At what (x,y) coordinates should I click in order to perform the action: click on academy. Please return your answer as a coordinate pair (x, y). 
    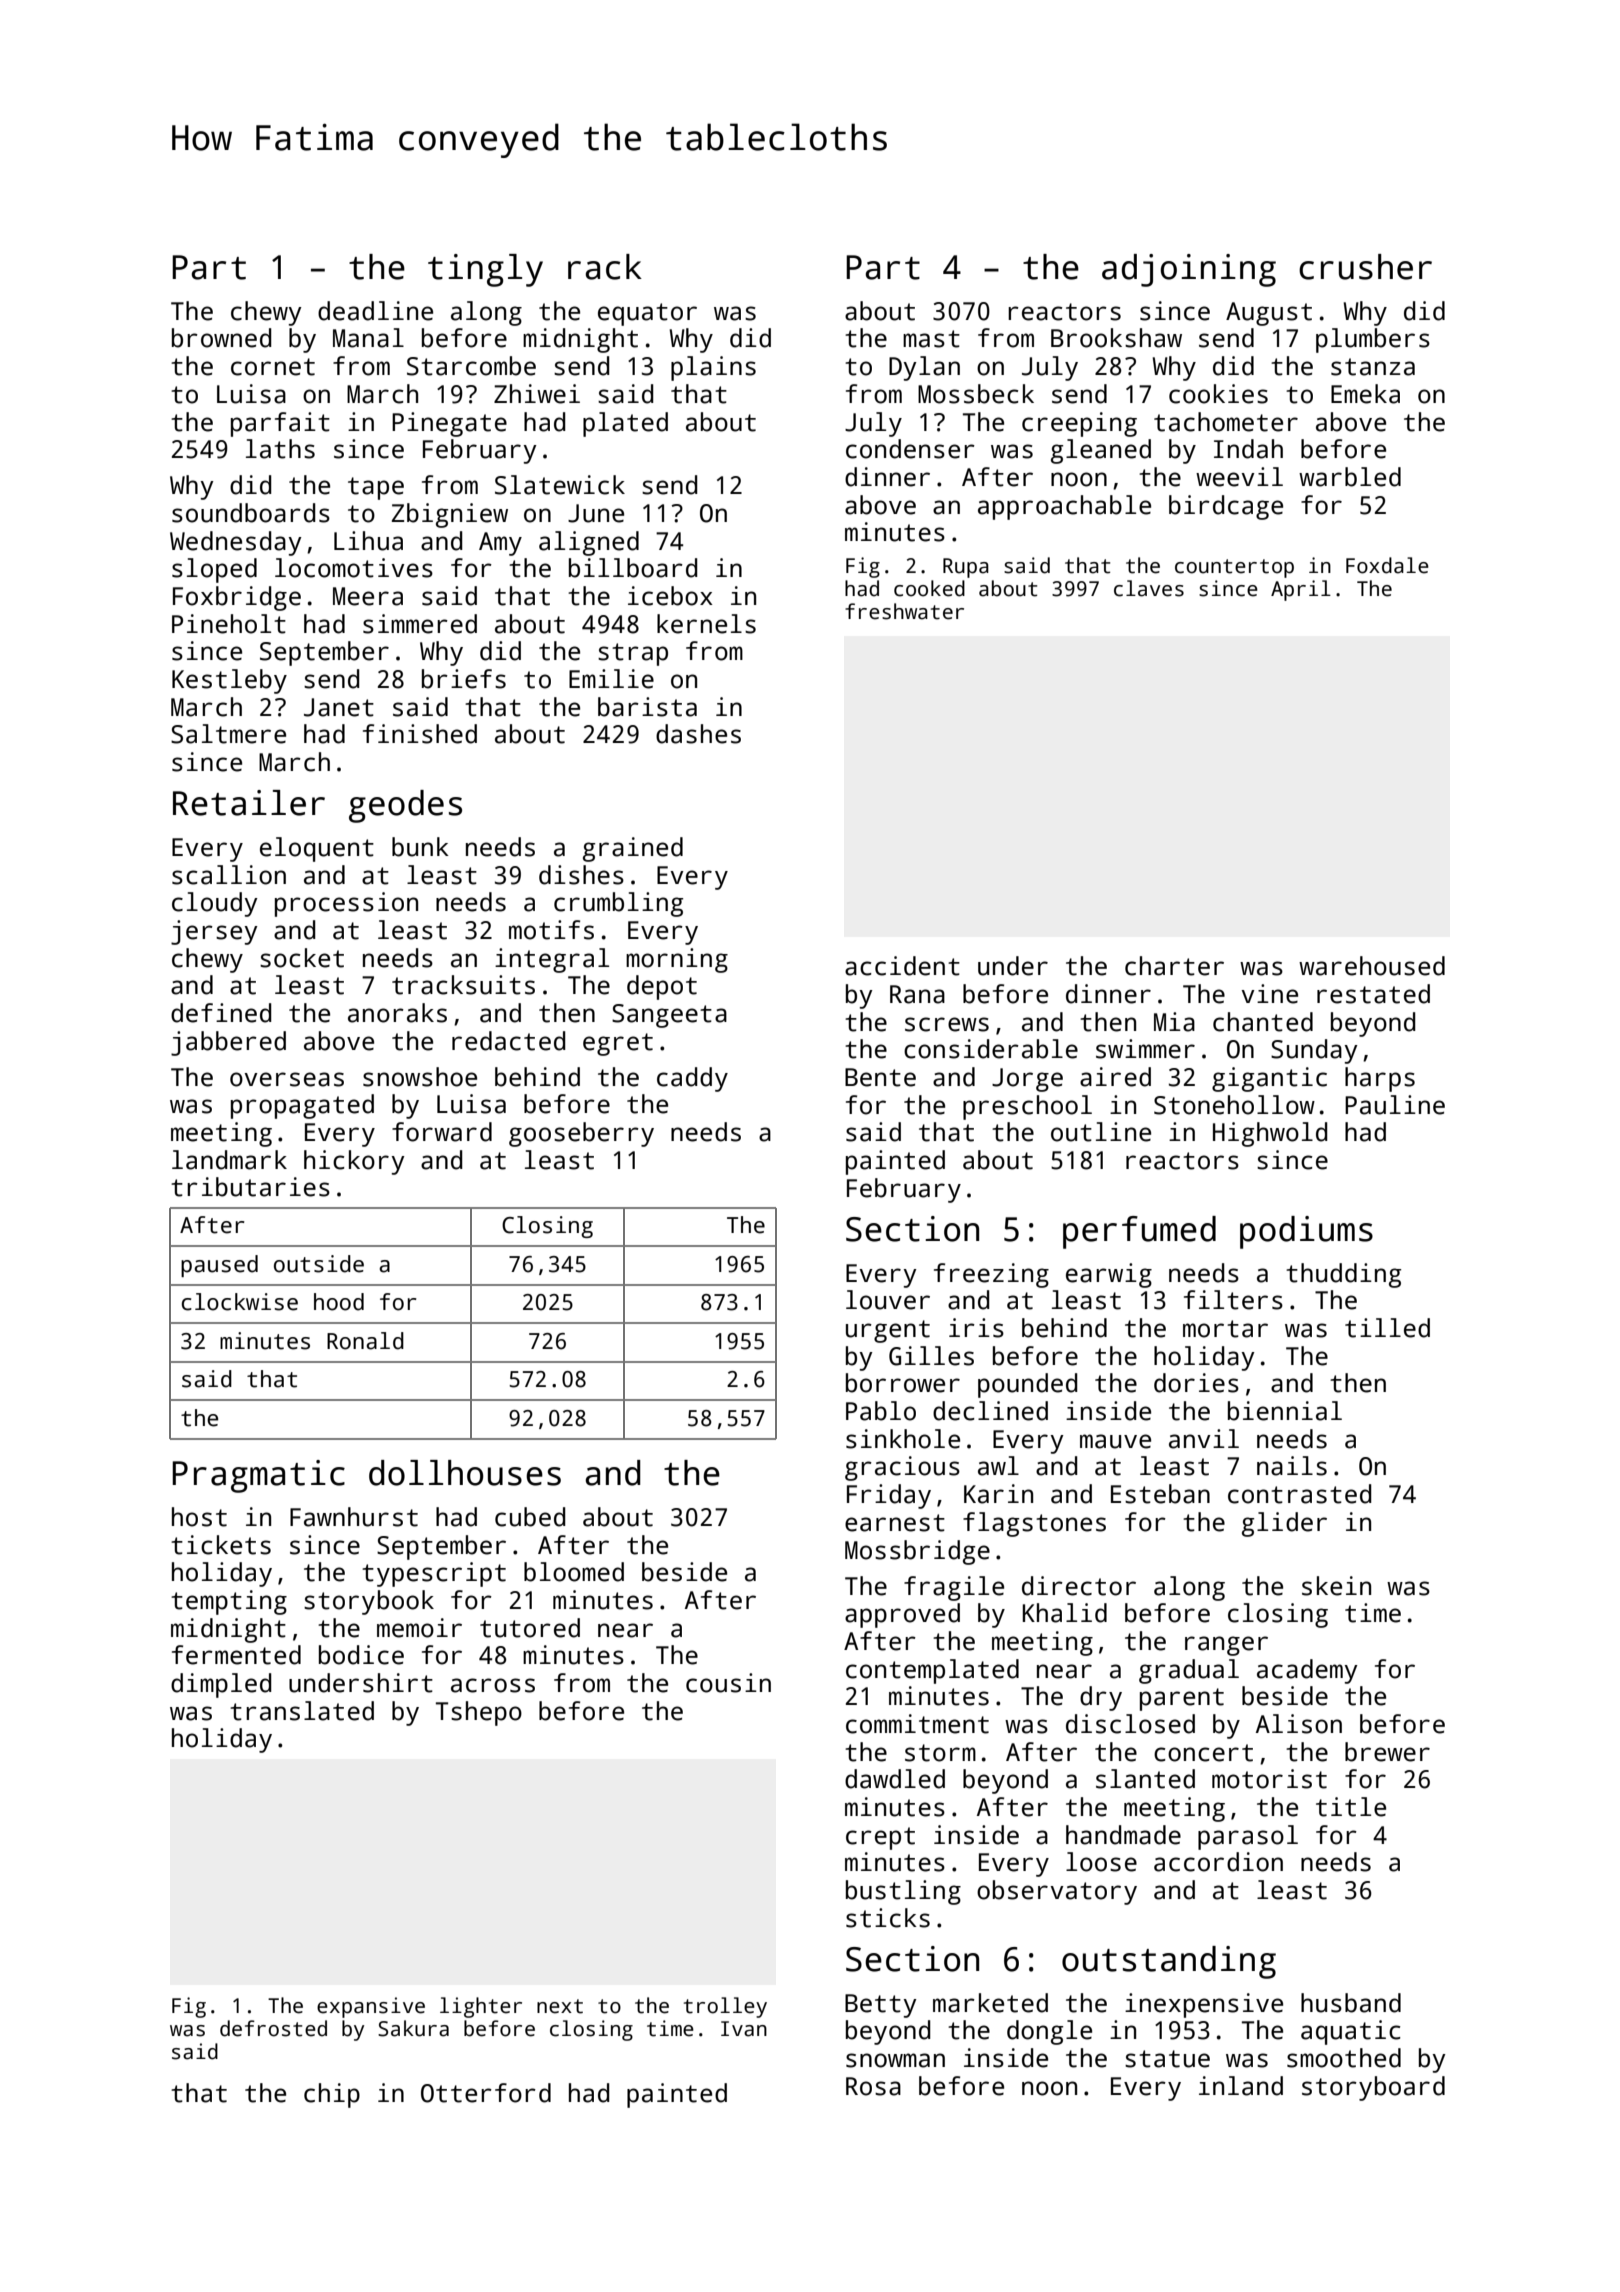
    Looking at the image, I should click on (1307, 1671).
